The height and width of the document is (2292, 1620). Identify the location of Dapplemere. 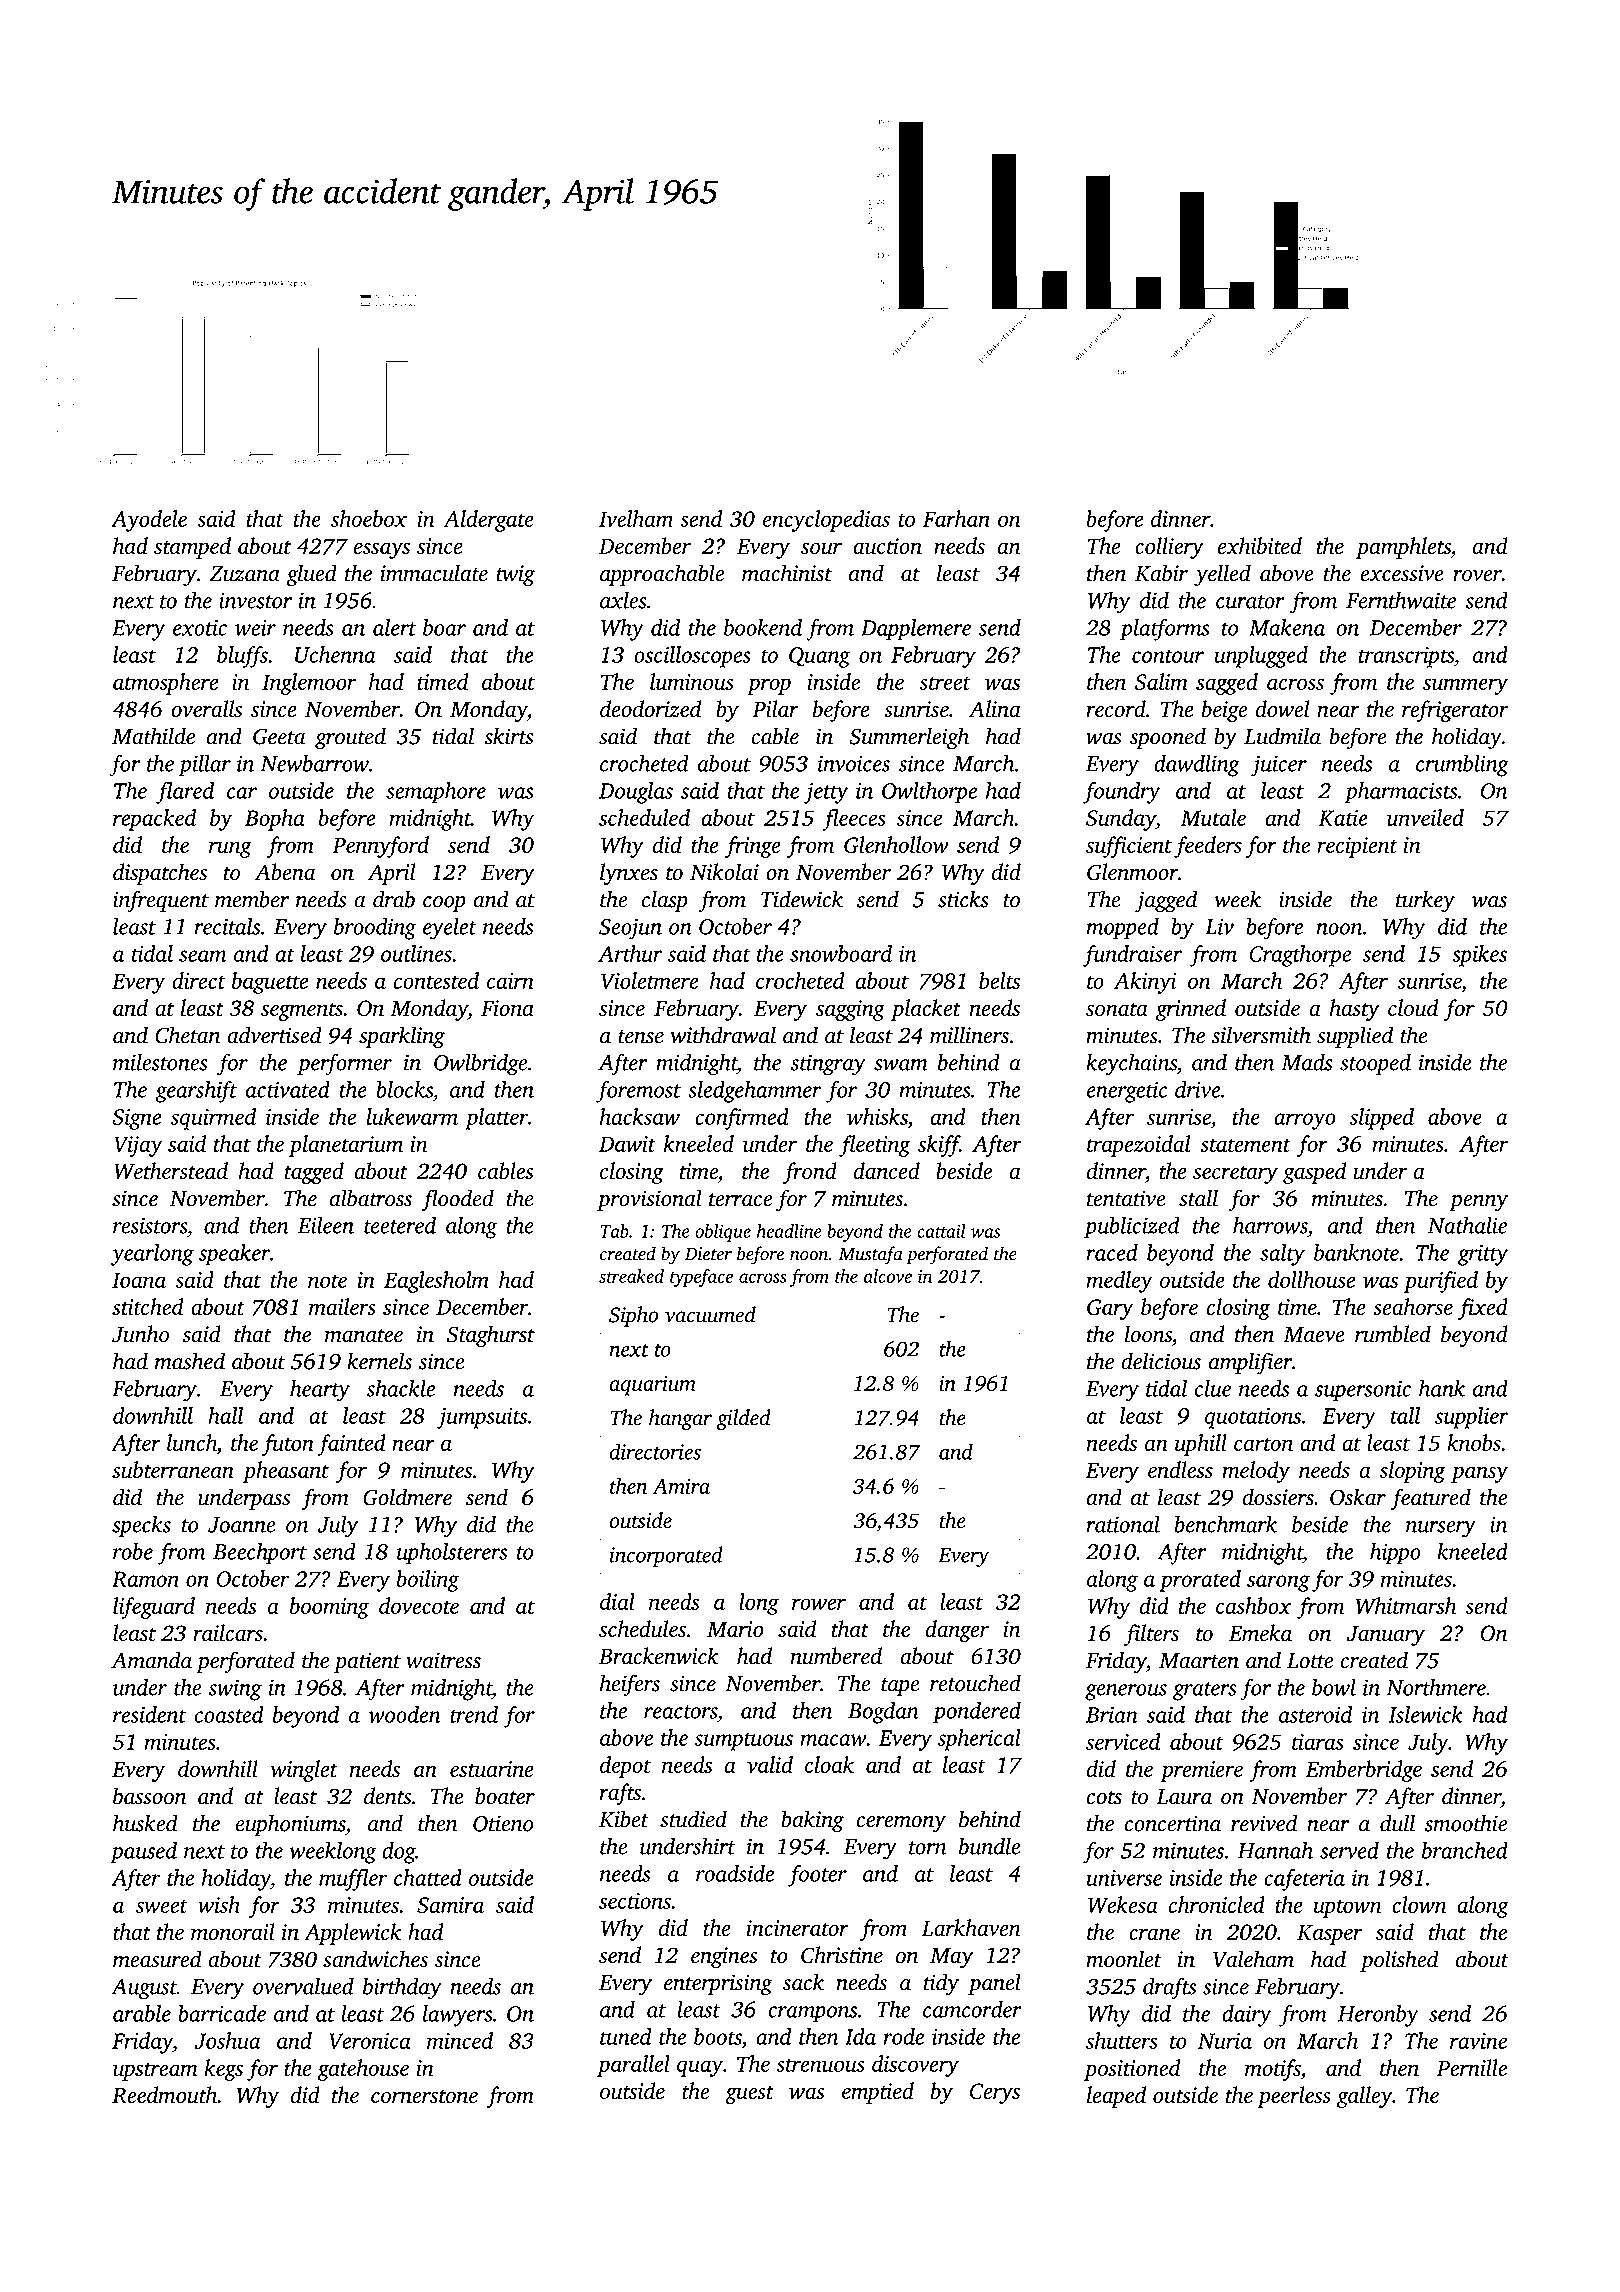
(916, 630).
